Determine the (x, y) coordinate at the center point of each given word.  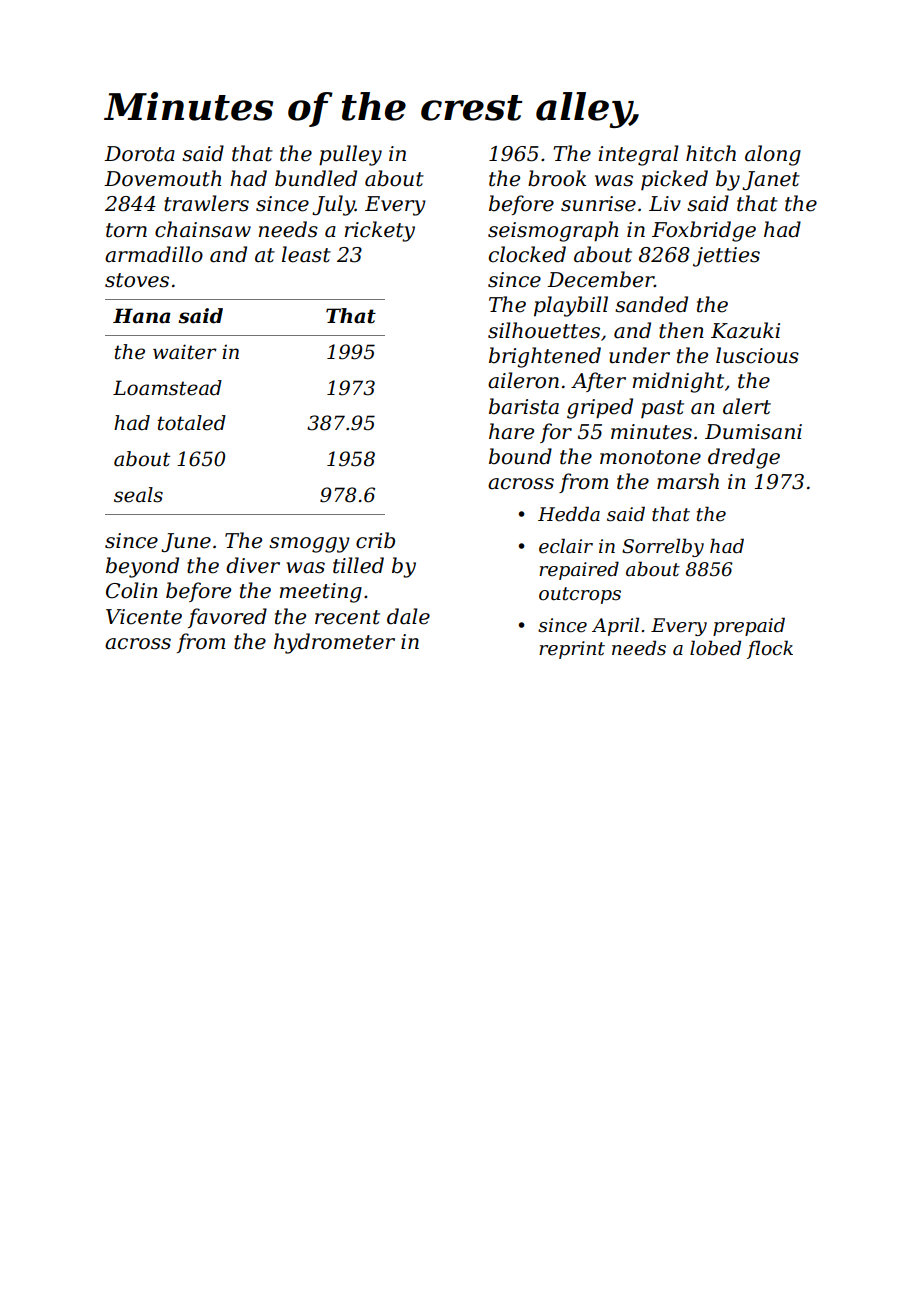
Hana (142, 316)
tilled (358, 565)
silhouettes (544, 330)
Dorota (139, 154)
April (615, 626)
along (773, 155)
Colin (132, 590)
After (598, 382)
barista (524, 406)
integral (638, 155)
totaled (192, 423)
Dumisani (753, 432)
